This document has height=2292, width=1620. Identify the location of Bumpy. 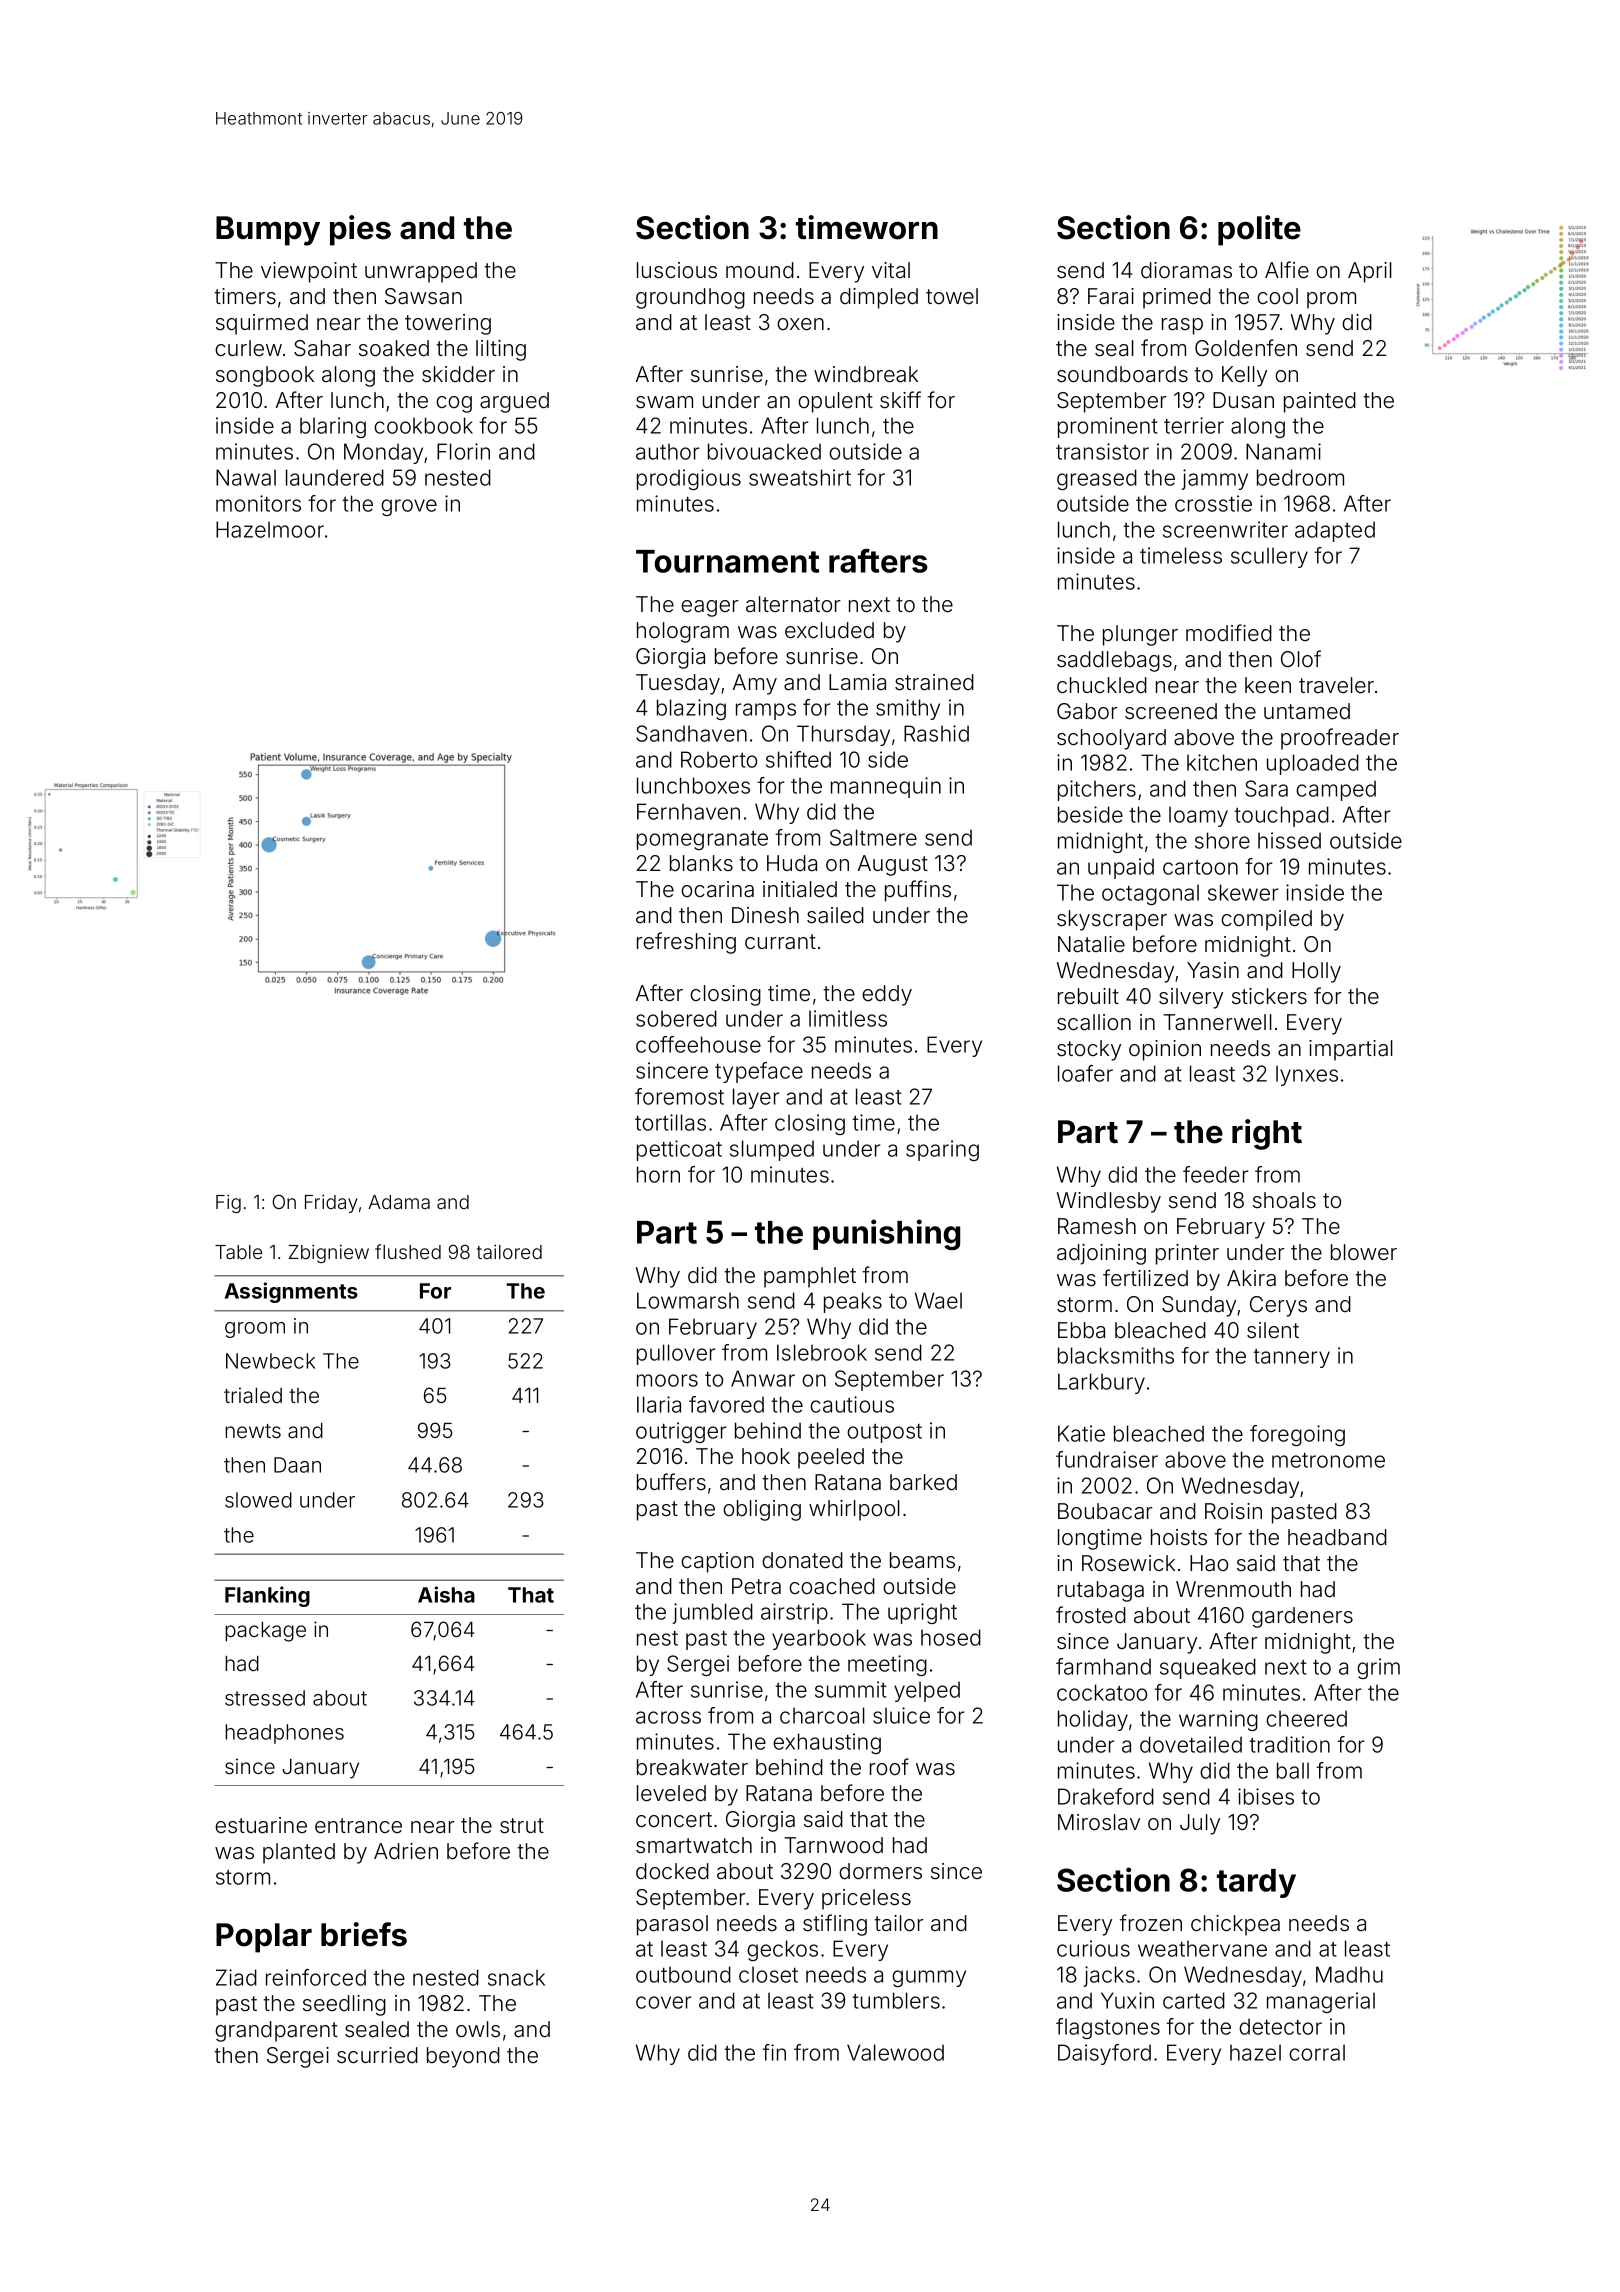
(268, 231).
